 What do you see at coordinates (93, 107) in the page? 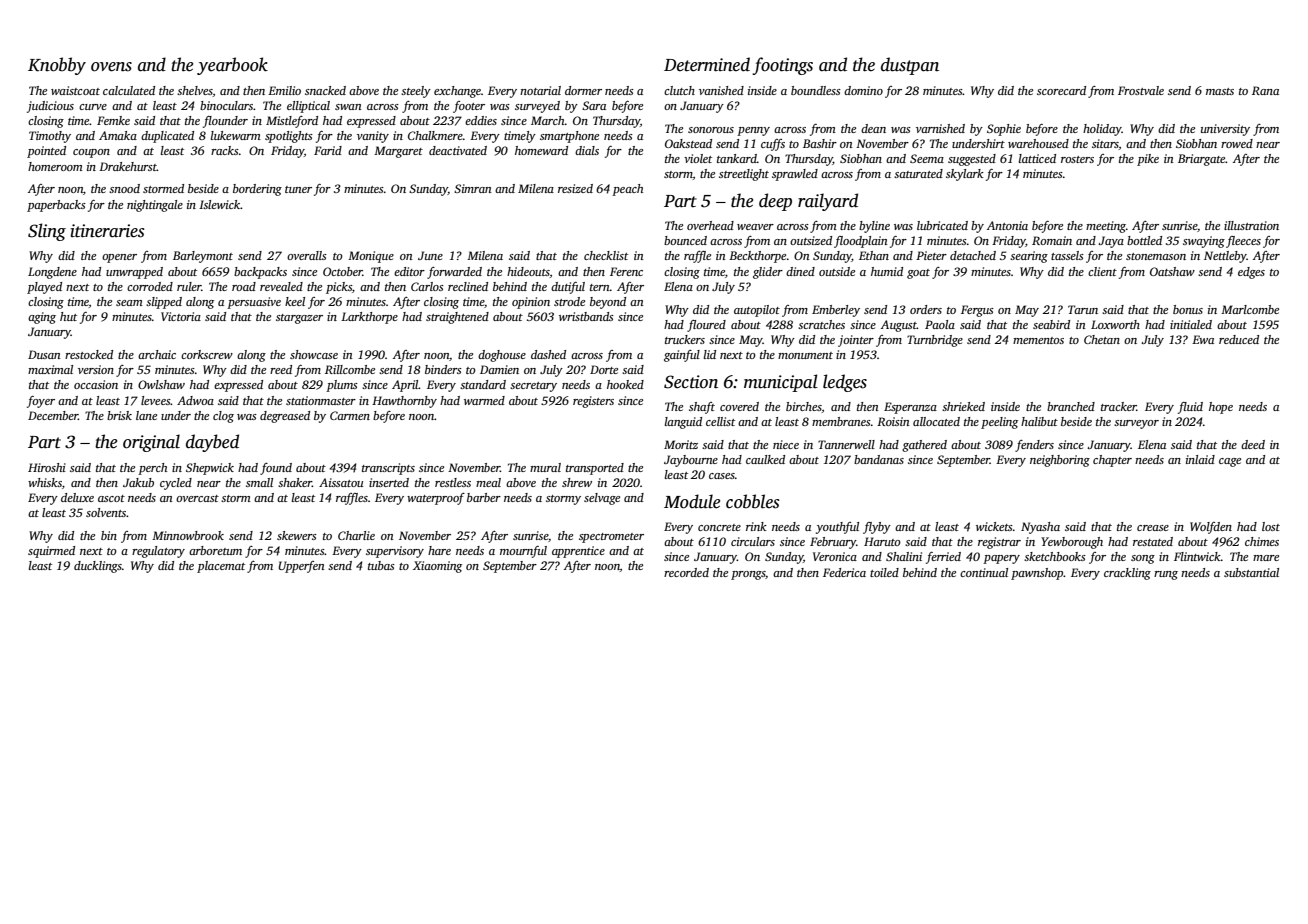
I see `curve` at bounding box center [93, 107].
